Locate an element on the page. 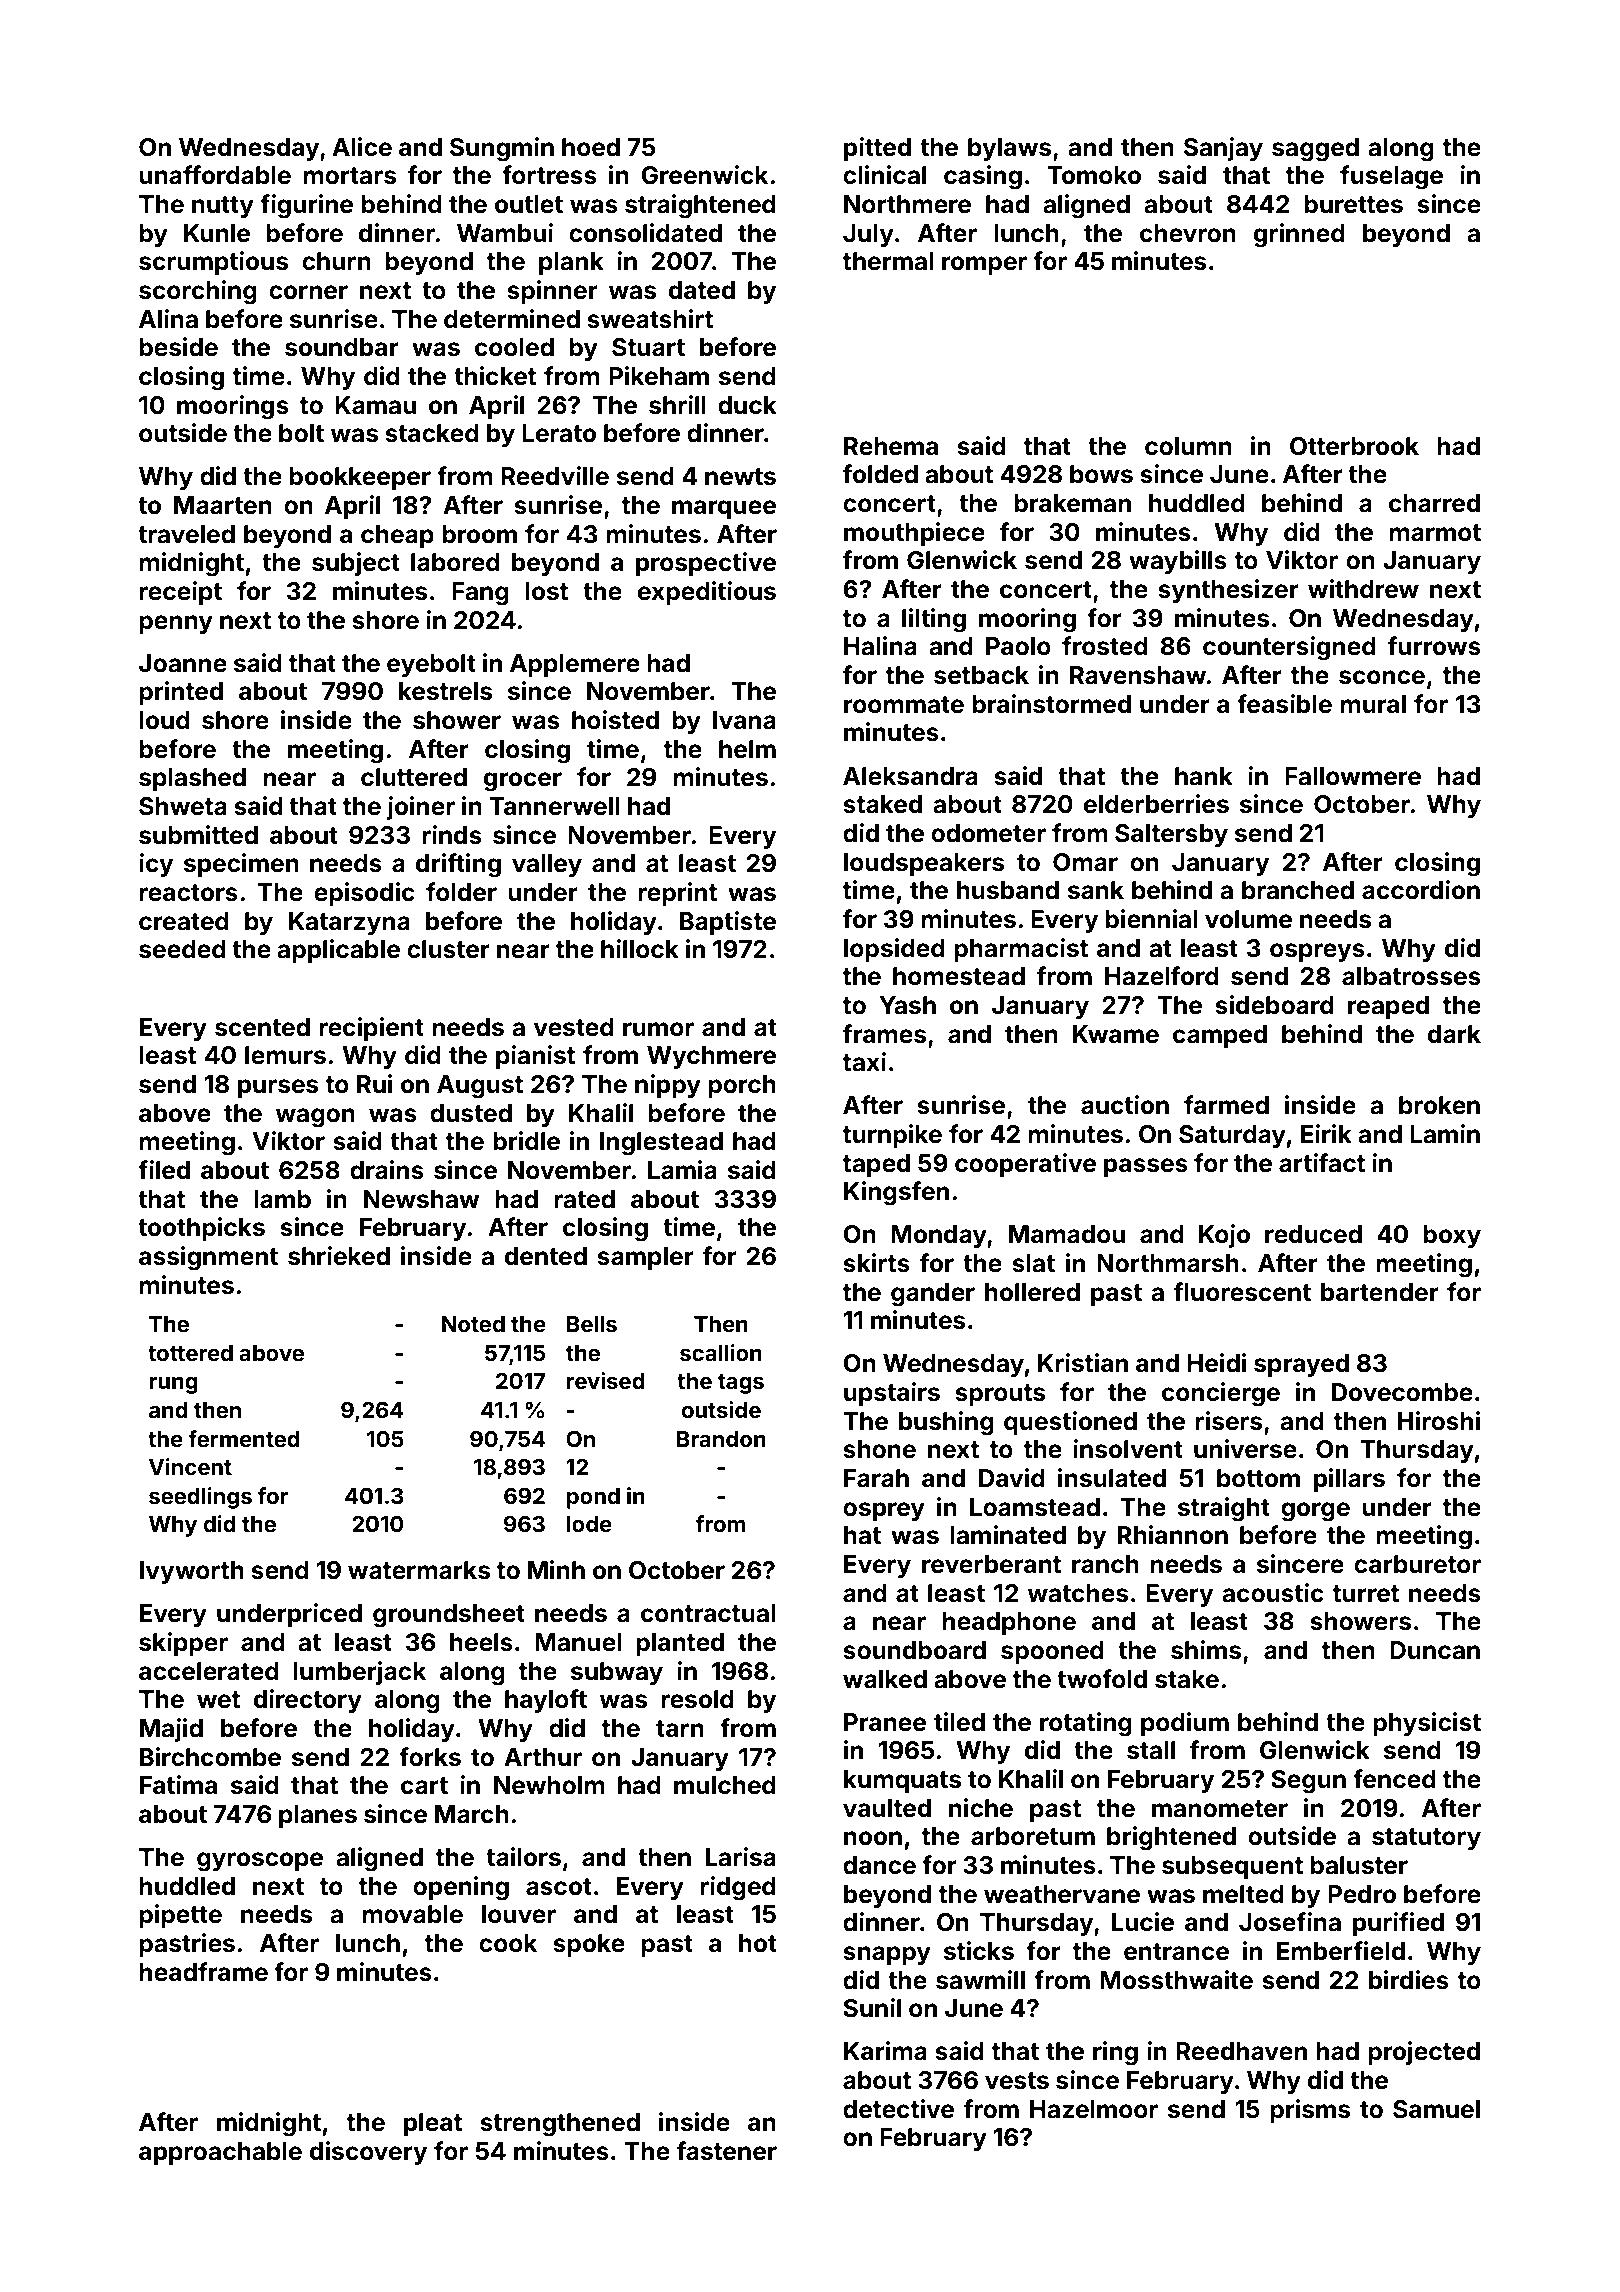 This document has height=2292, width=1620. skipper is located at coordinates (183, 1644).
